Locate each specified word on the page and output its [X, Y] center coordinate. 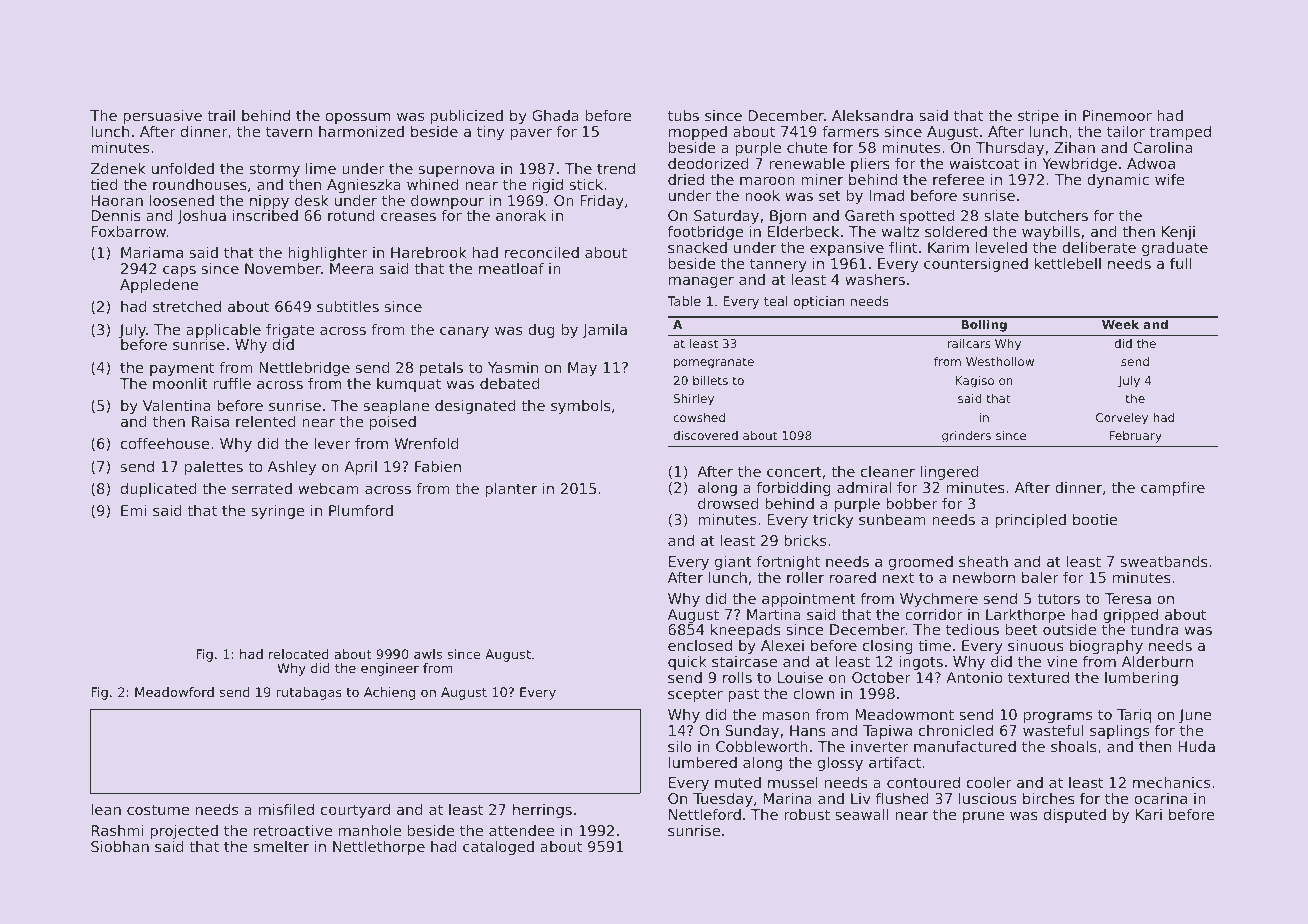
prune [983, 817]
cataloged [498, 848]
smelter [281, 846]
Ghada [555, 115]
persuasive [162, 117]
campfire [1173, 489]
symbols [581, 407]
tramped [1180, 133]
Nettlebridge [304, 369]
